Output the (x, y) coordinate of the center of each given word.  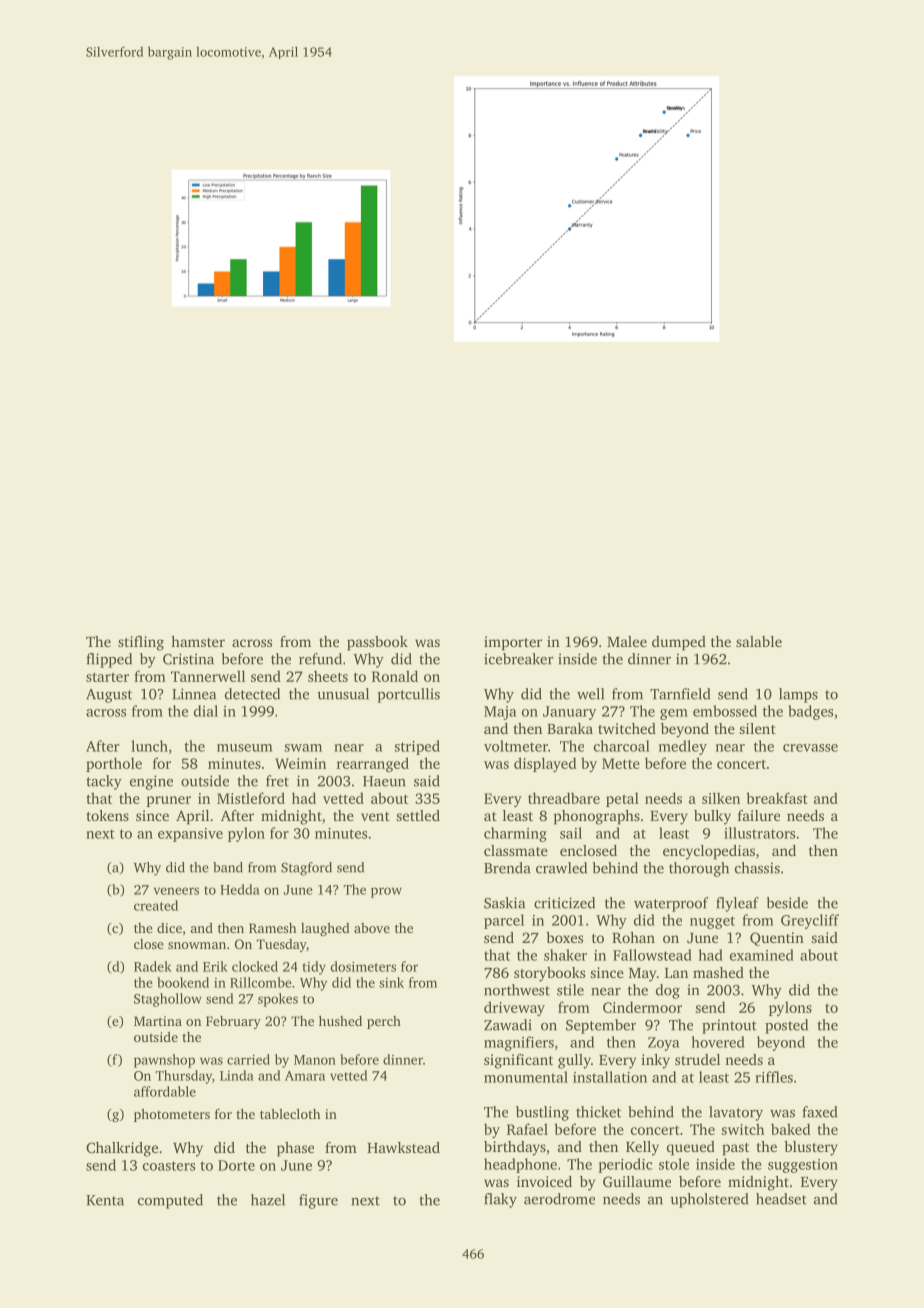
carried (248, 1059)
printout (729, 1026)
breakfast (777, 798)
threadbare (564, 798)
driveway (514, 1008)
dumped (679, 643)
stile (570, 990)
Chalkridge (122, 1149)
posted (786, 1026)
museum (245, 748)
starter (107, 677)
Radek (153, 966)
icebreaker (519, 659)
